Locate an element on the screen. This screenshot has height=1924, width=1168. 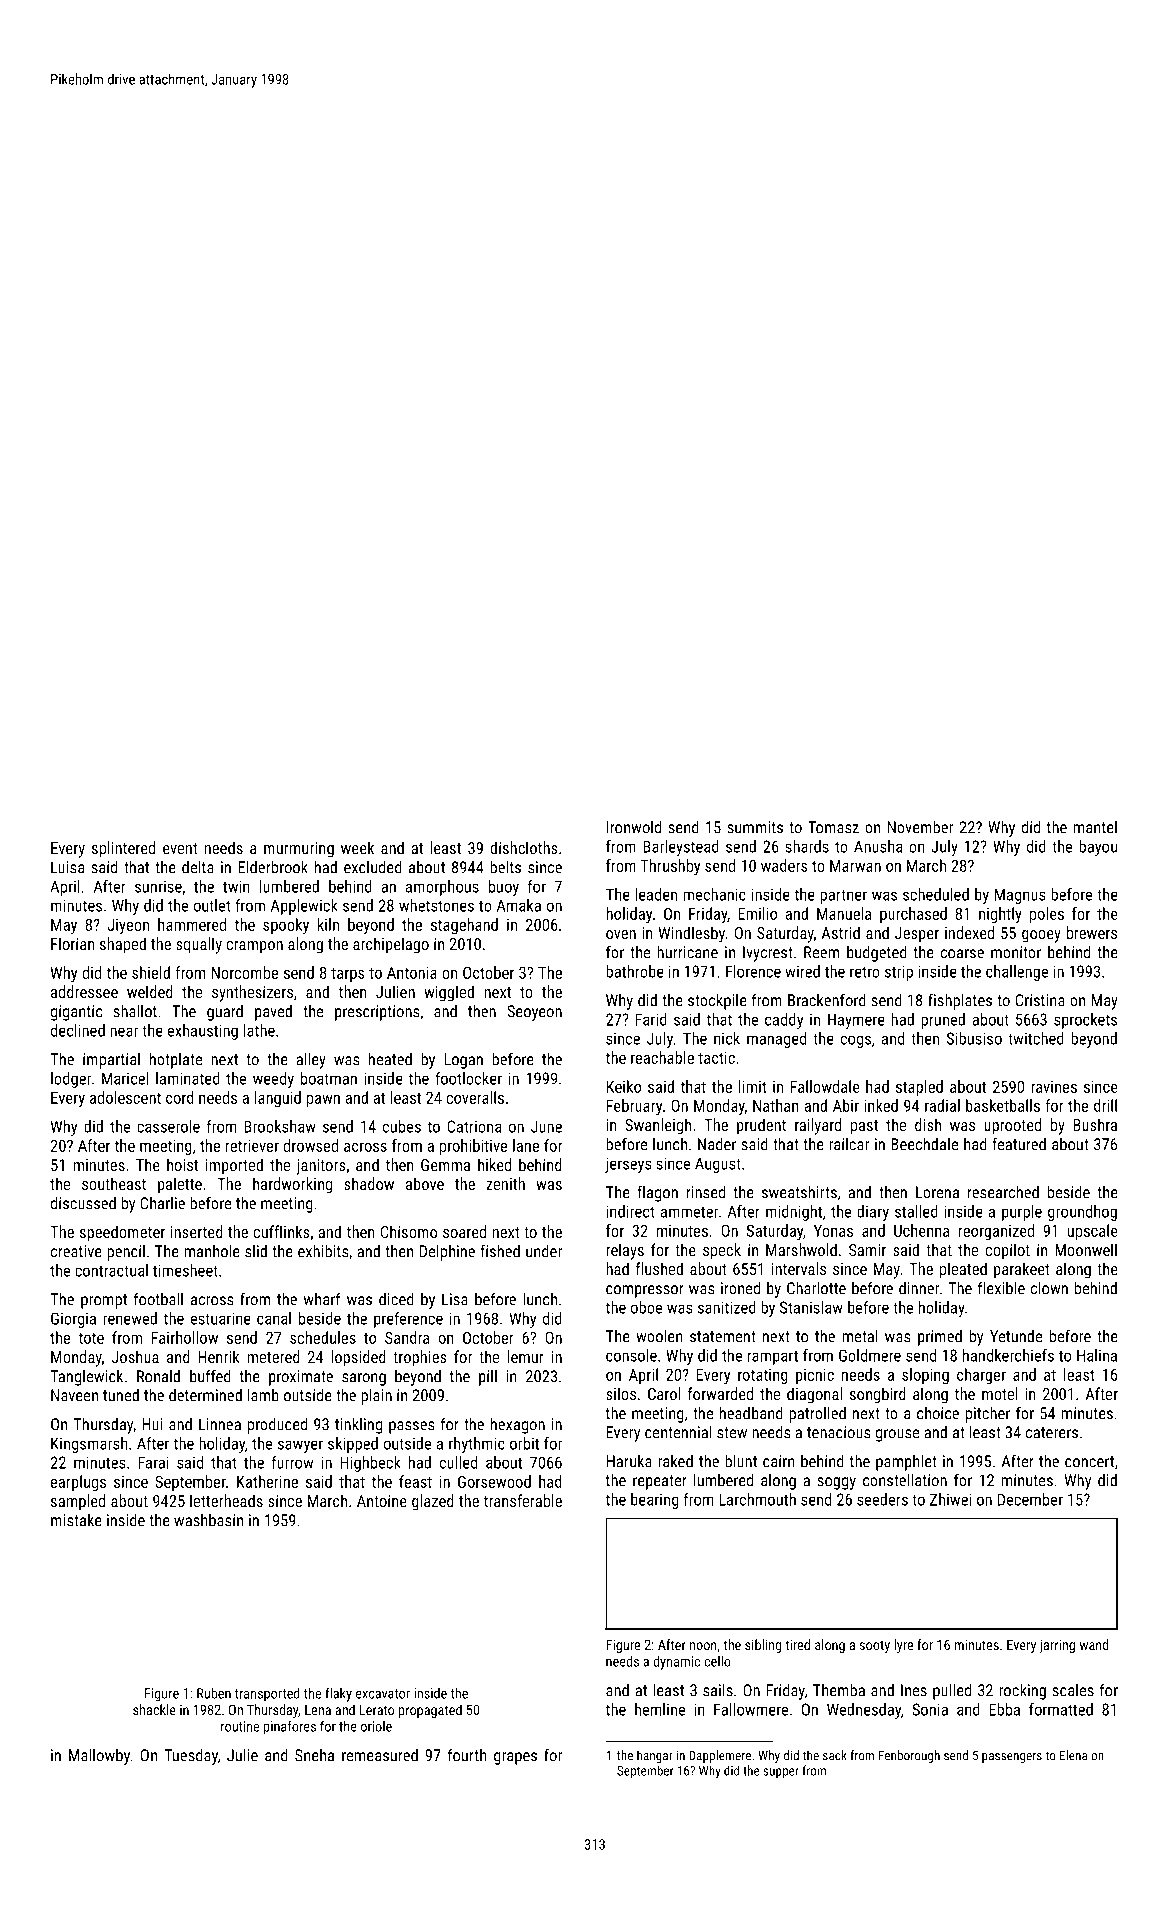
flushed is located at coordinates (659, 1268).
